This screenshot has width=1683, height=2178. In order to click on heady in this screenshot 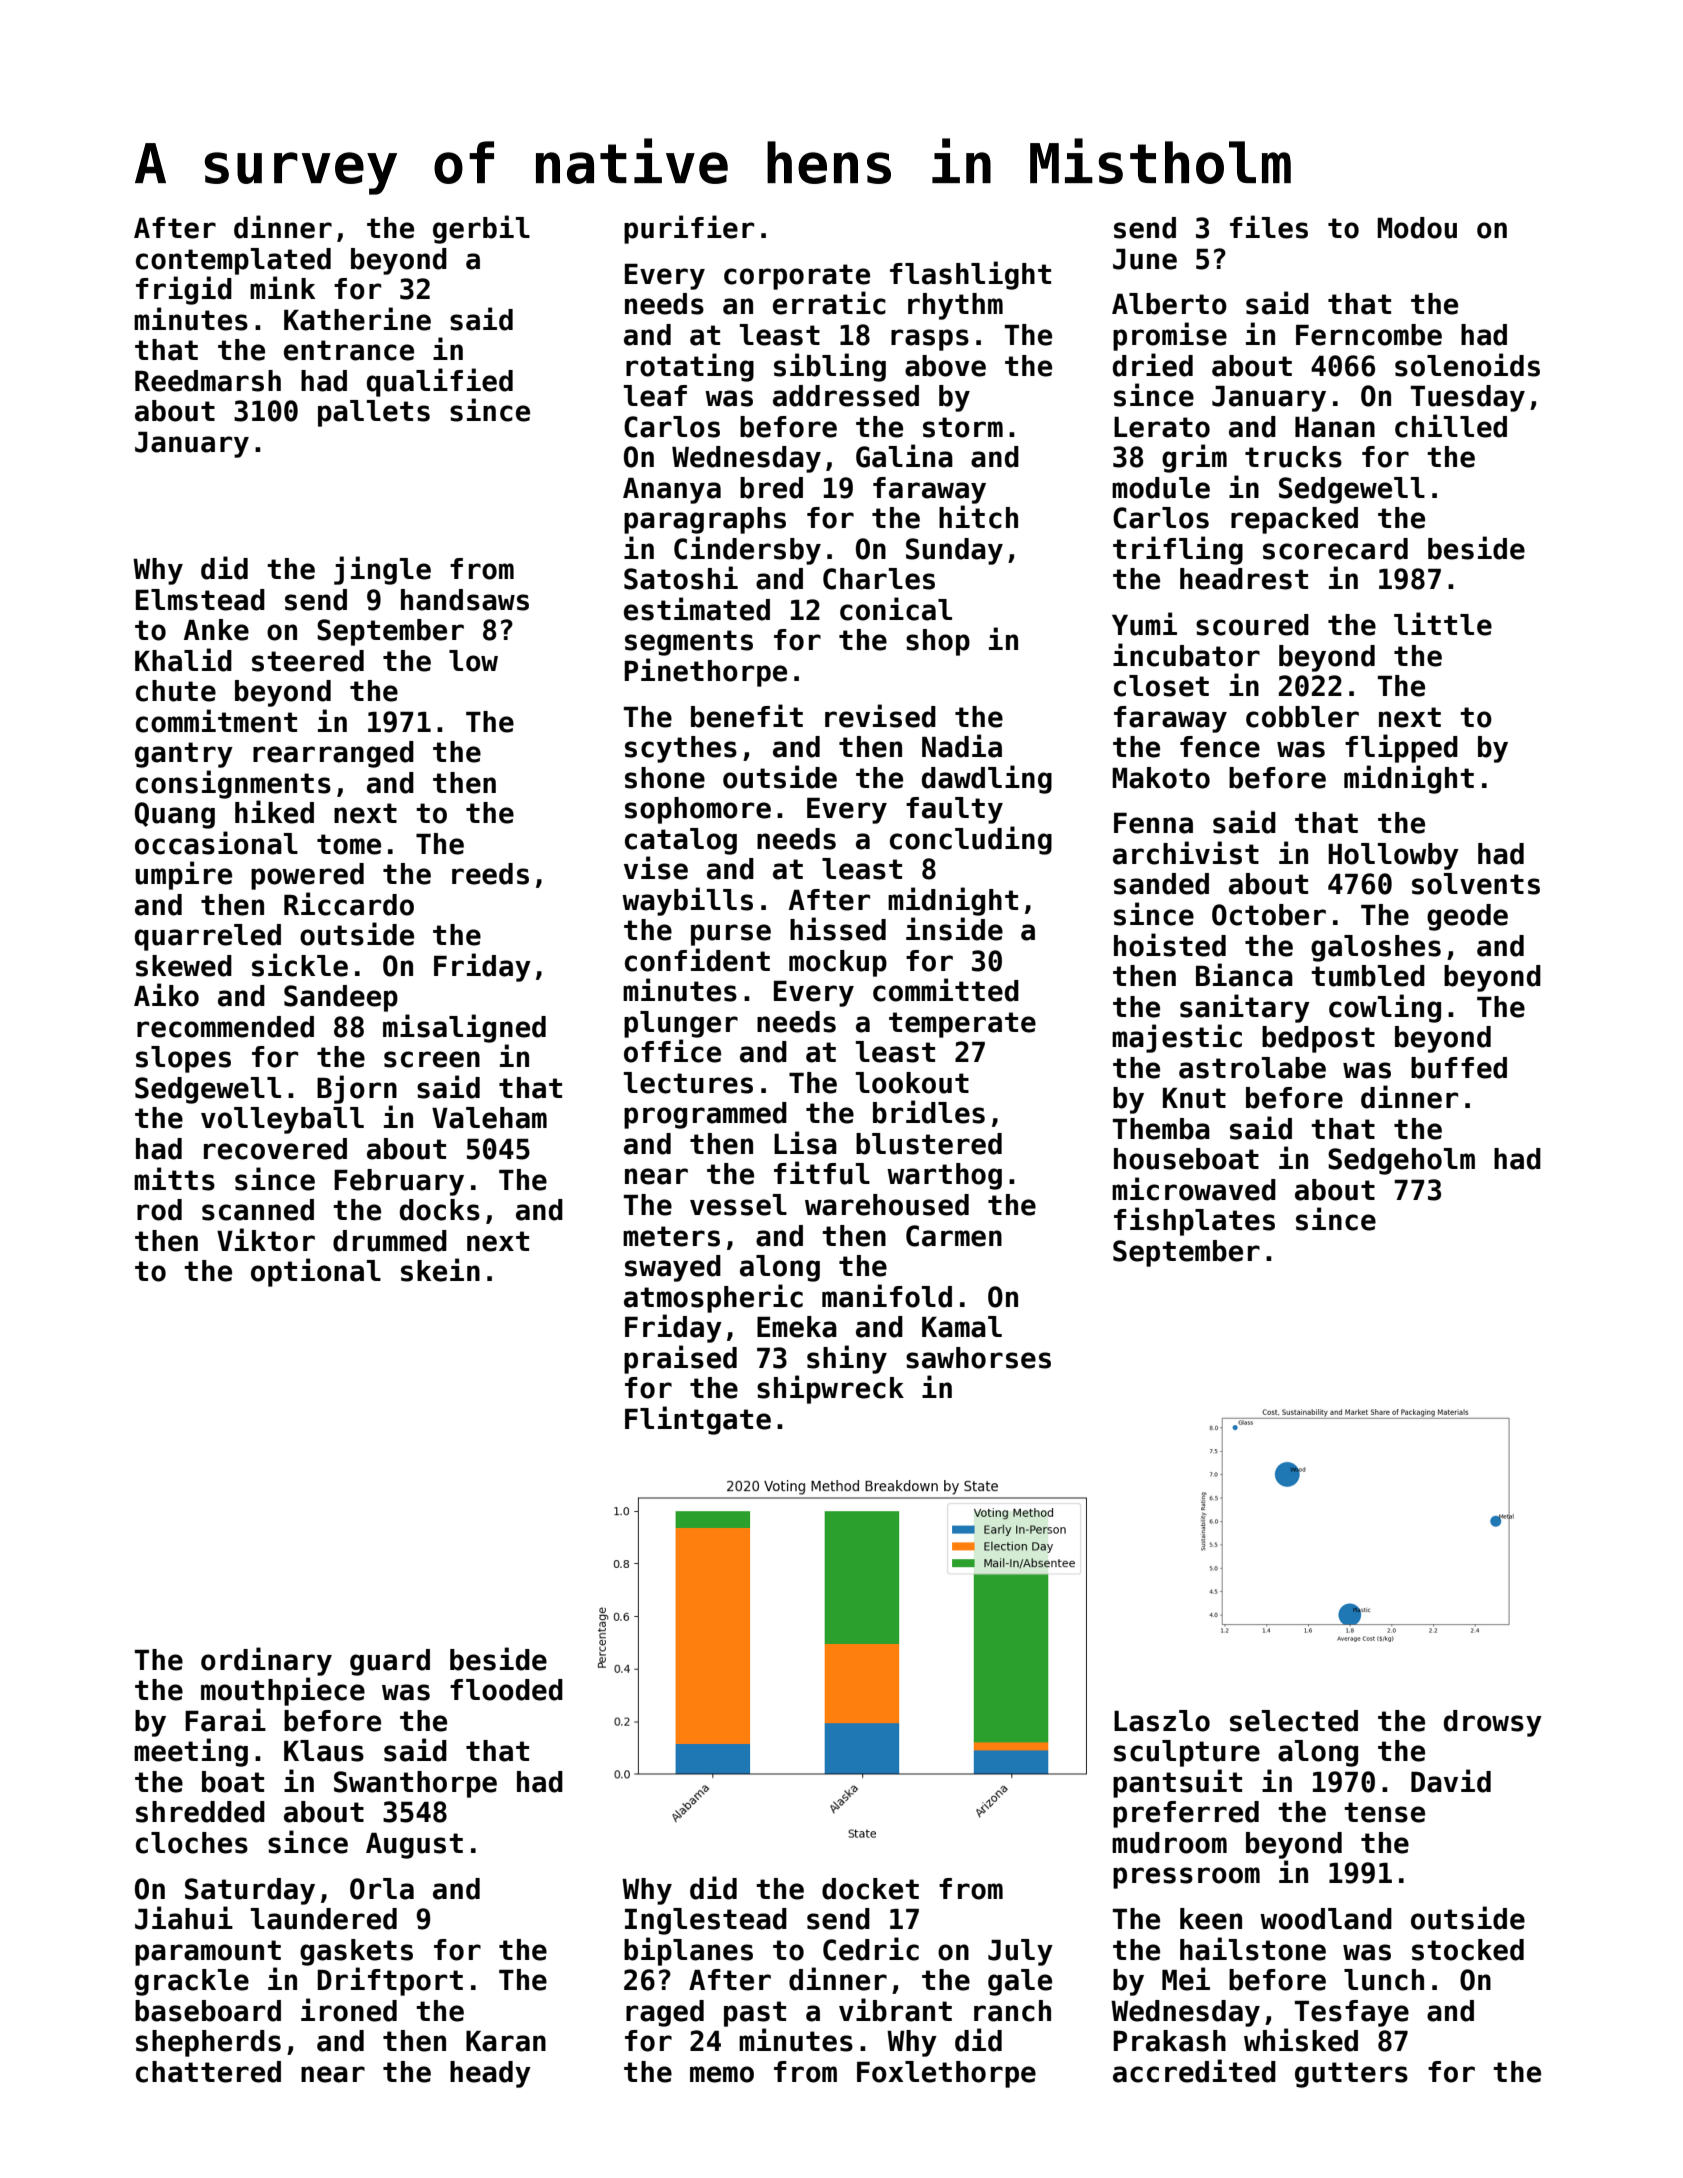, I will do `click(490, 2074)`.
